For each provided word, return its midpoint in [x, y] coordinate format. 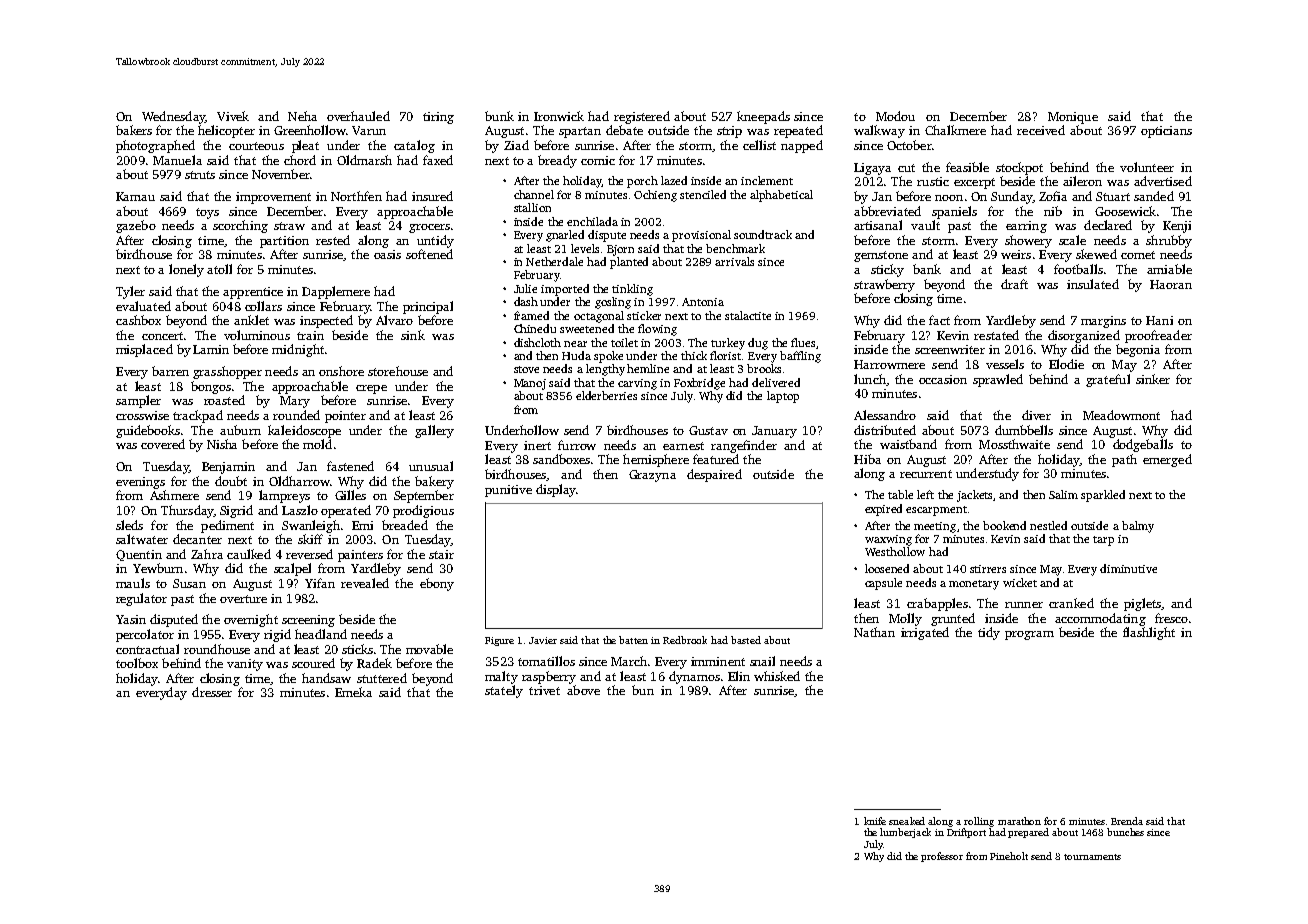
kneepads [763, 117]
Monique [1073, 118]
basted [746, 640]
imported [565, 290]
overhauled [358, 116]
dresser [212, 692]
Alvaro [394, 320]
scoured [313, 663]
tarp [1103, 541]
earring [1026, 227]
